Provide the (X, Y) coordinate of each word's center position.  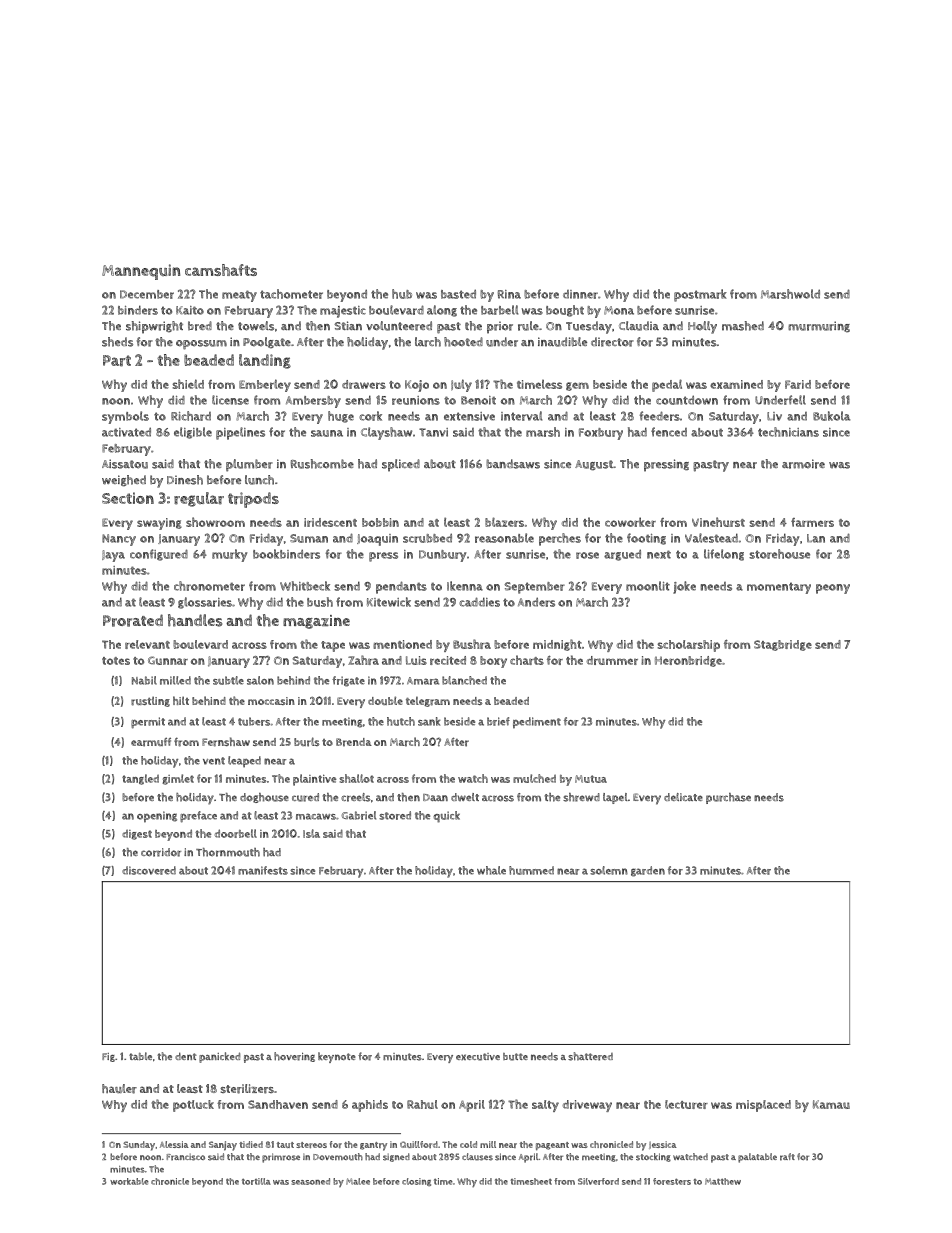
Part (117, 361)
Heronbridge (688, 661)
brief (498, 721)
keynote (337, 1057)
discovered (149, 870)
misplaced (763, 1106)
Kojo (417, 386)
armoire (803, 464)
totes (116, 661)
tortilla (256, 1181)
